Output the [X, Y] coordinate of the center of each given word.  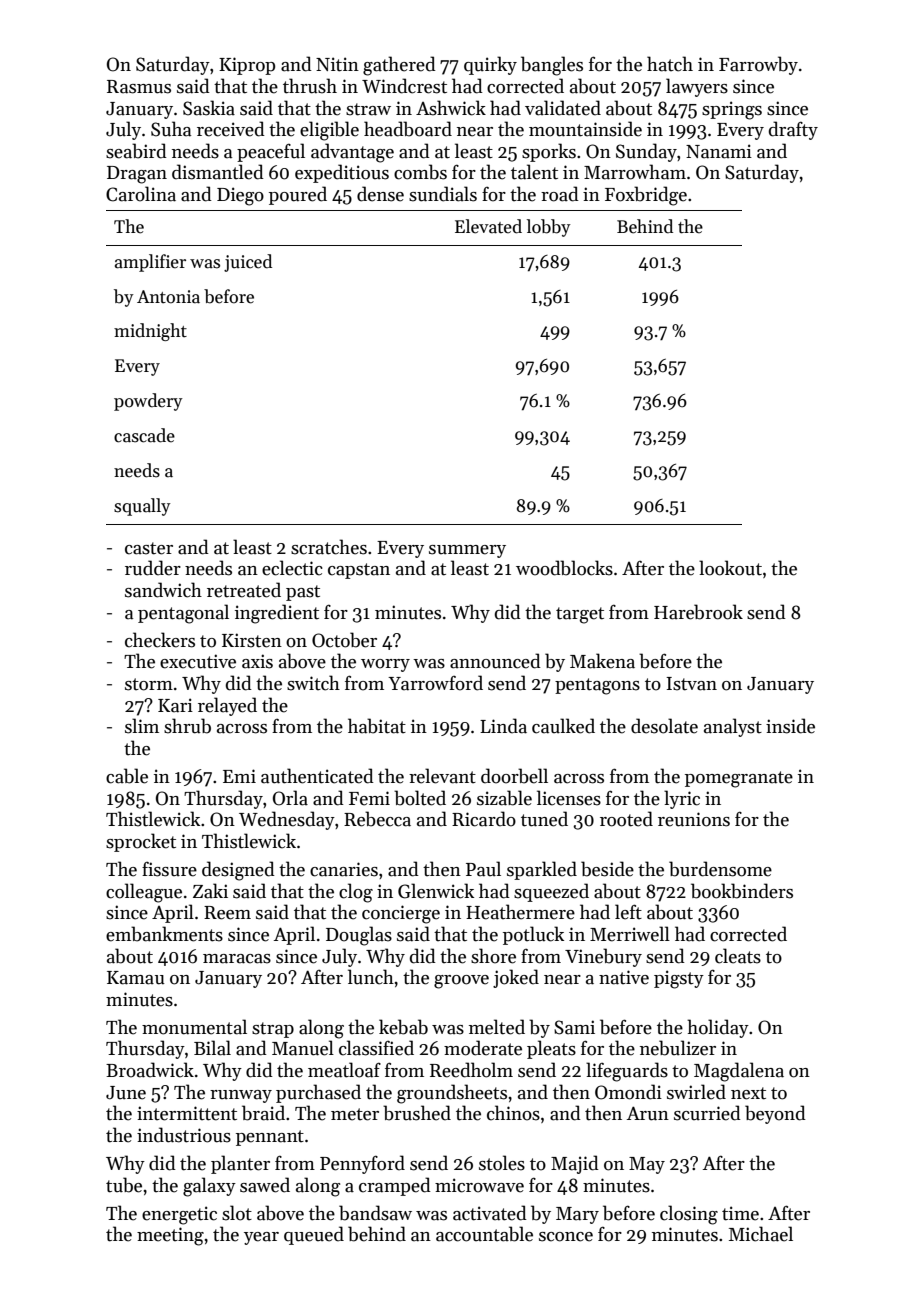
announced [495, 661]
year [261, 1238]
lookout [730, 568]
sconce [566, 1237]
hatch [670, 64]
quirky [490, 65]
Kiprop [247, 66]
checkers [160, 640]
